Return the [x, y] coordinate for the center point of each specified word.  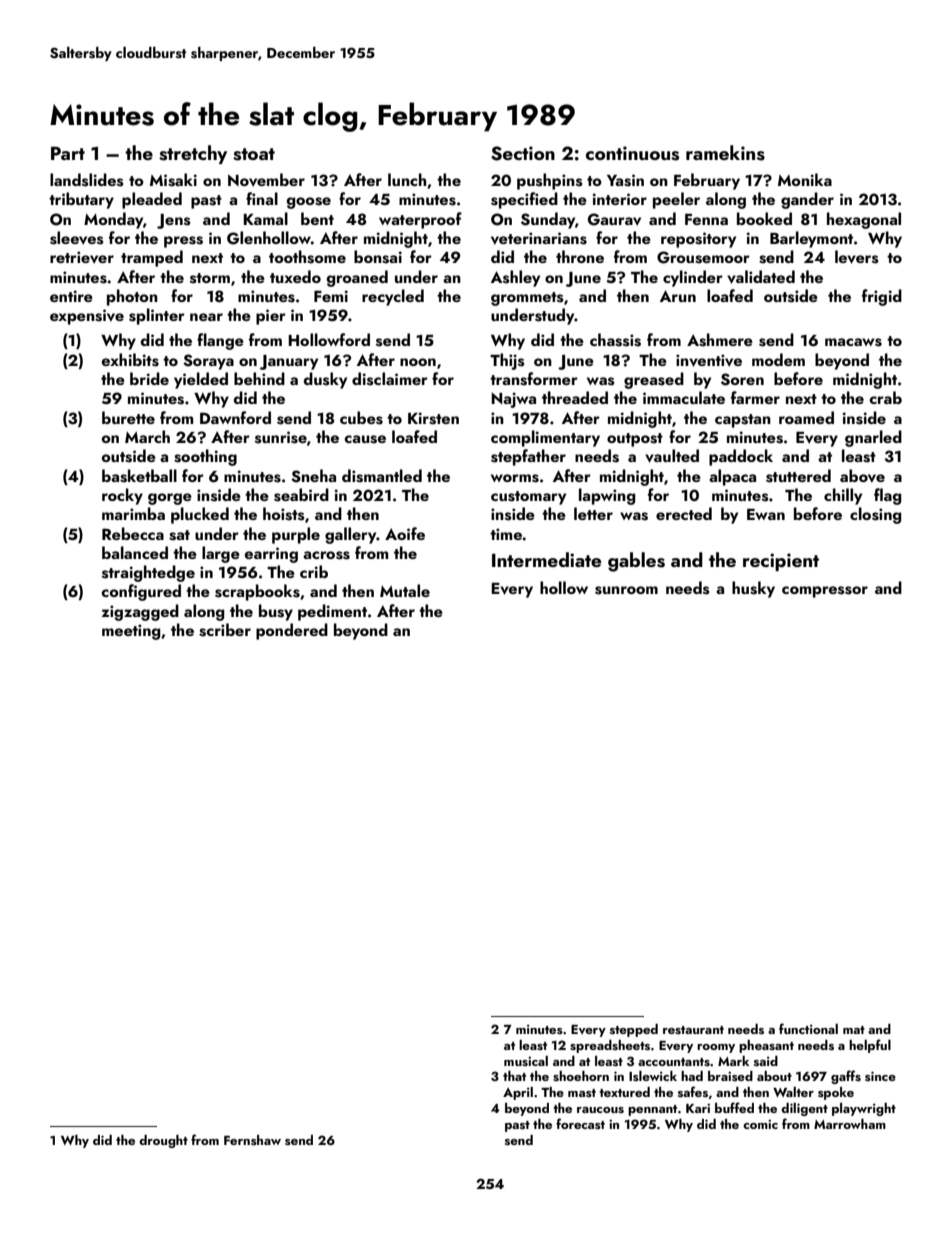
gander [807, 200]
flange [220, 341]
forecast [580, 1123]
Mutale [405, 590]
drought [163, 1141]
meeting [131, 632]
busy [276, 612]
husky [753, 589]
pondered [292, 631]
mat [854, 1030]
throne [580, 256]
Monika [805, 179]
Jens [174, 221]
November [266, 180]
